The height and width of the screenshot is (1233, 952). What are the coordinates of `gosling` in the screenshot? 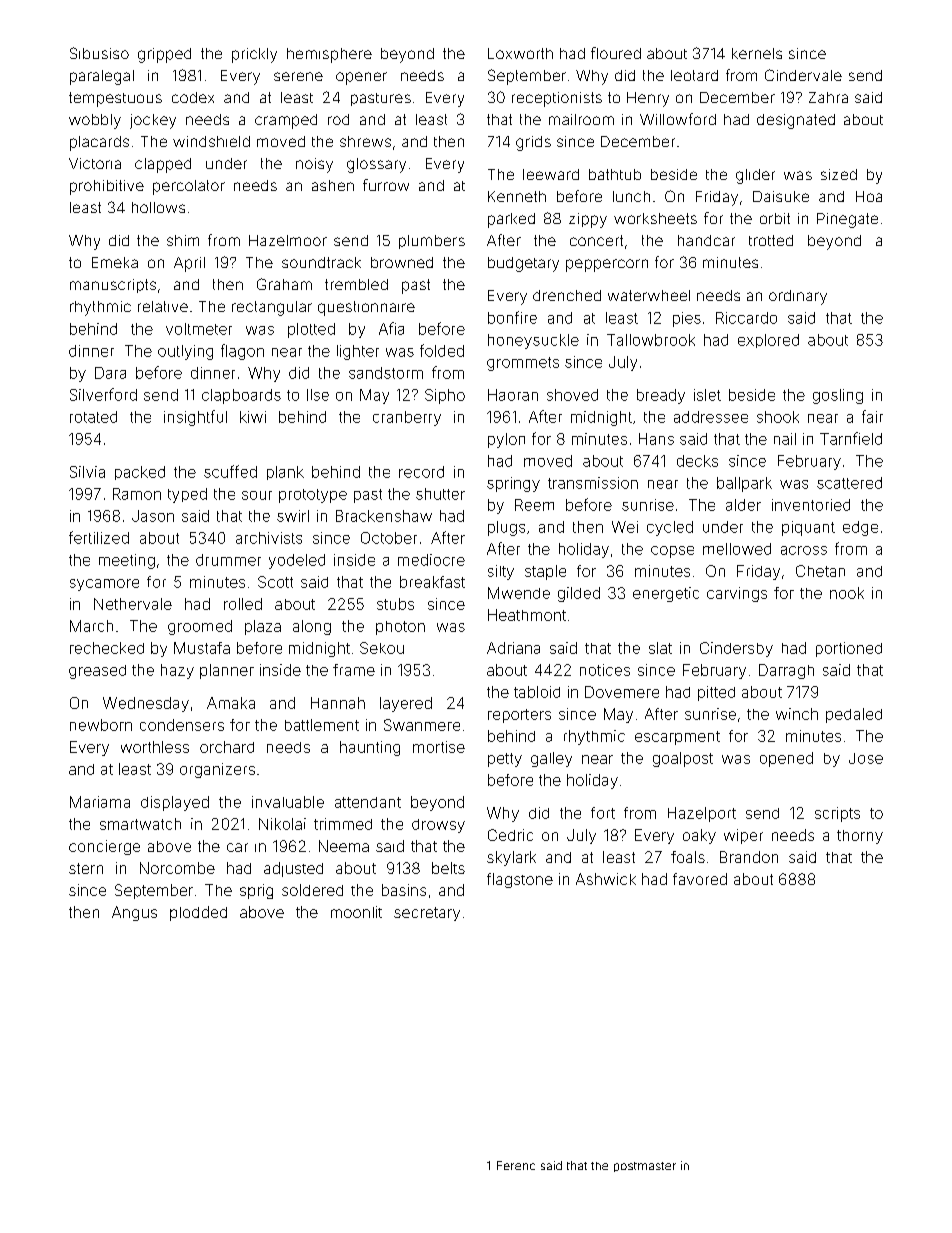 It's located at (838, 396).
